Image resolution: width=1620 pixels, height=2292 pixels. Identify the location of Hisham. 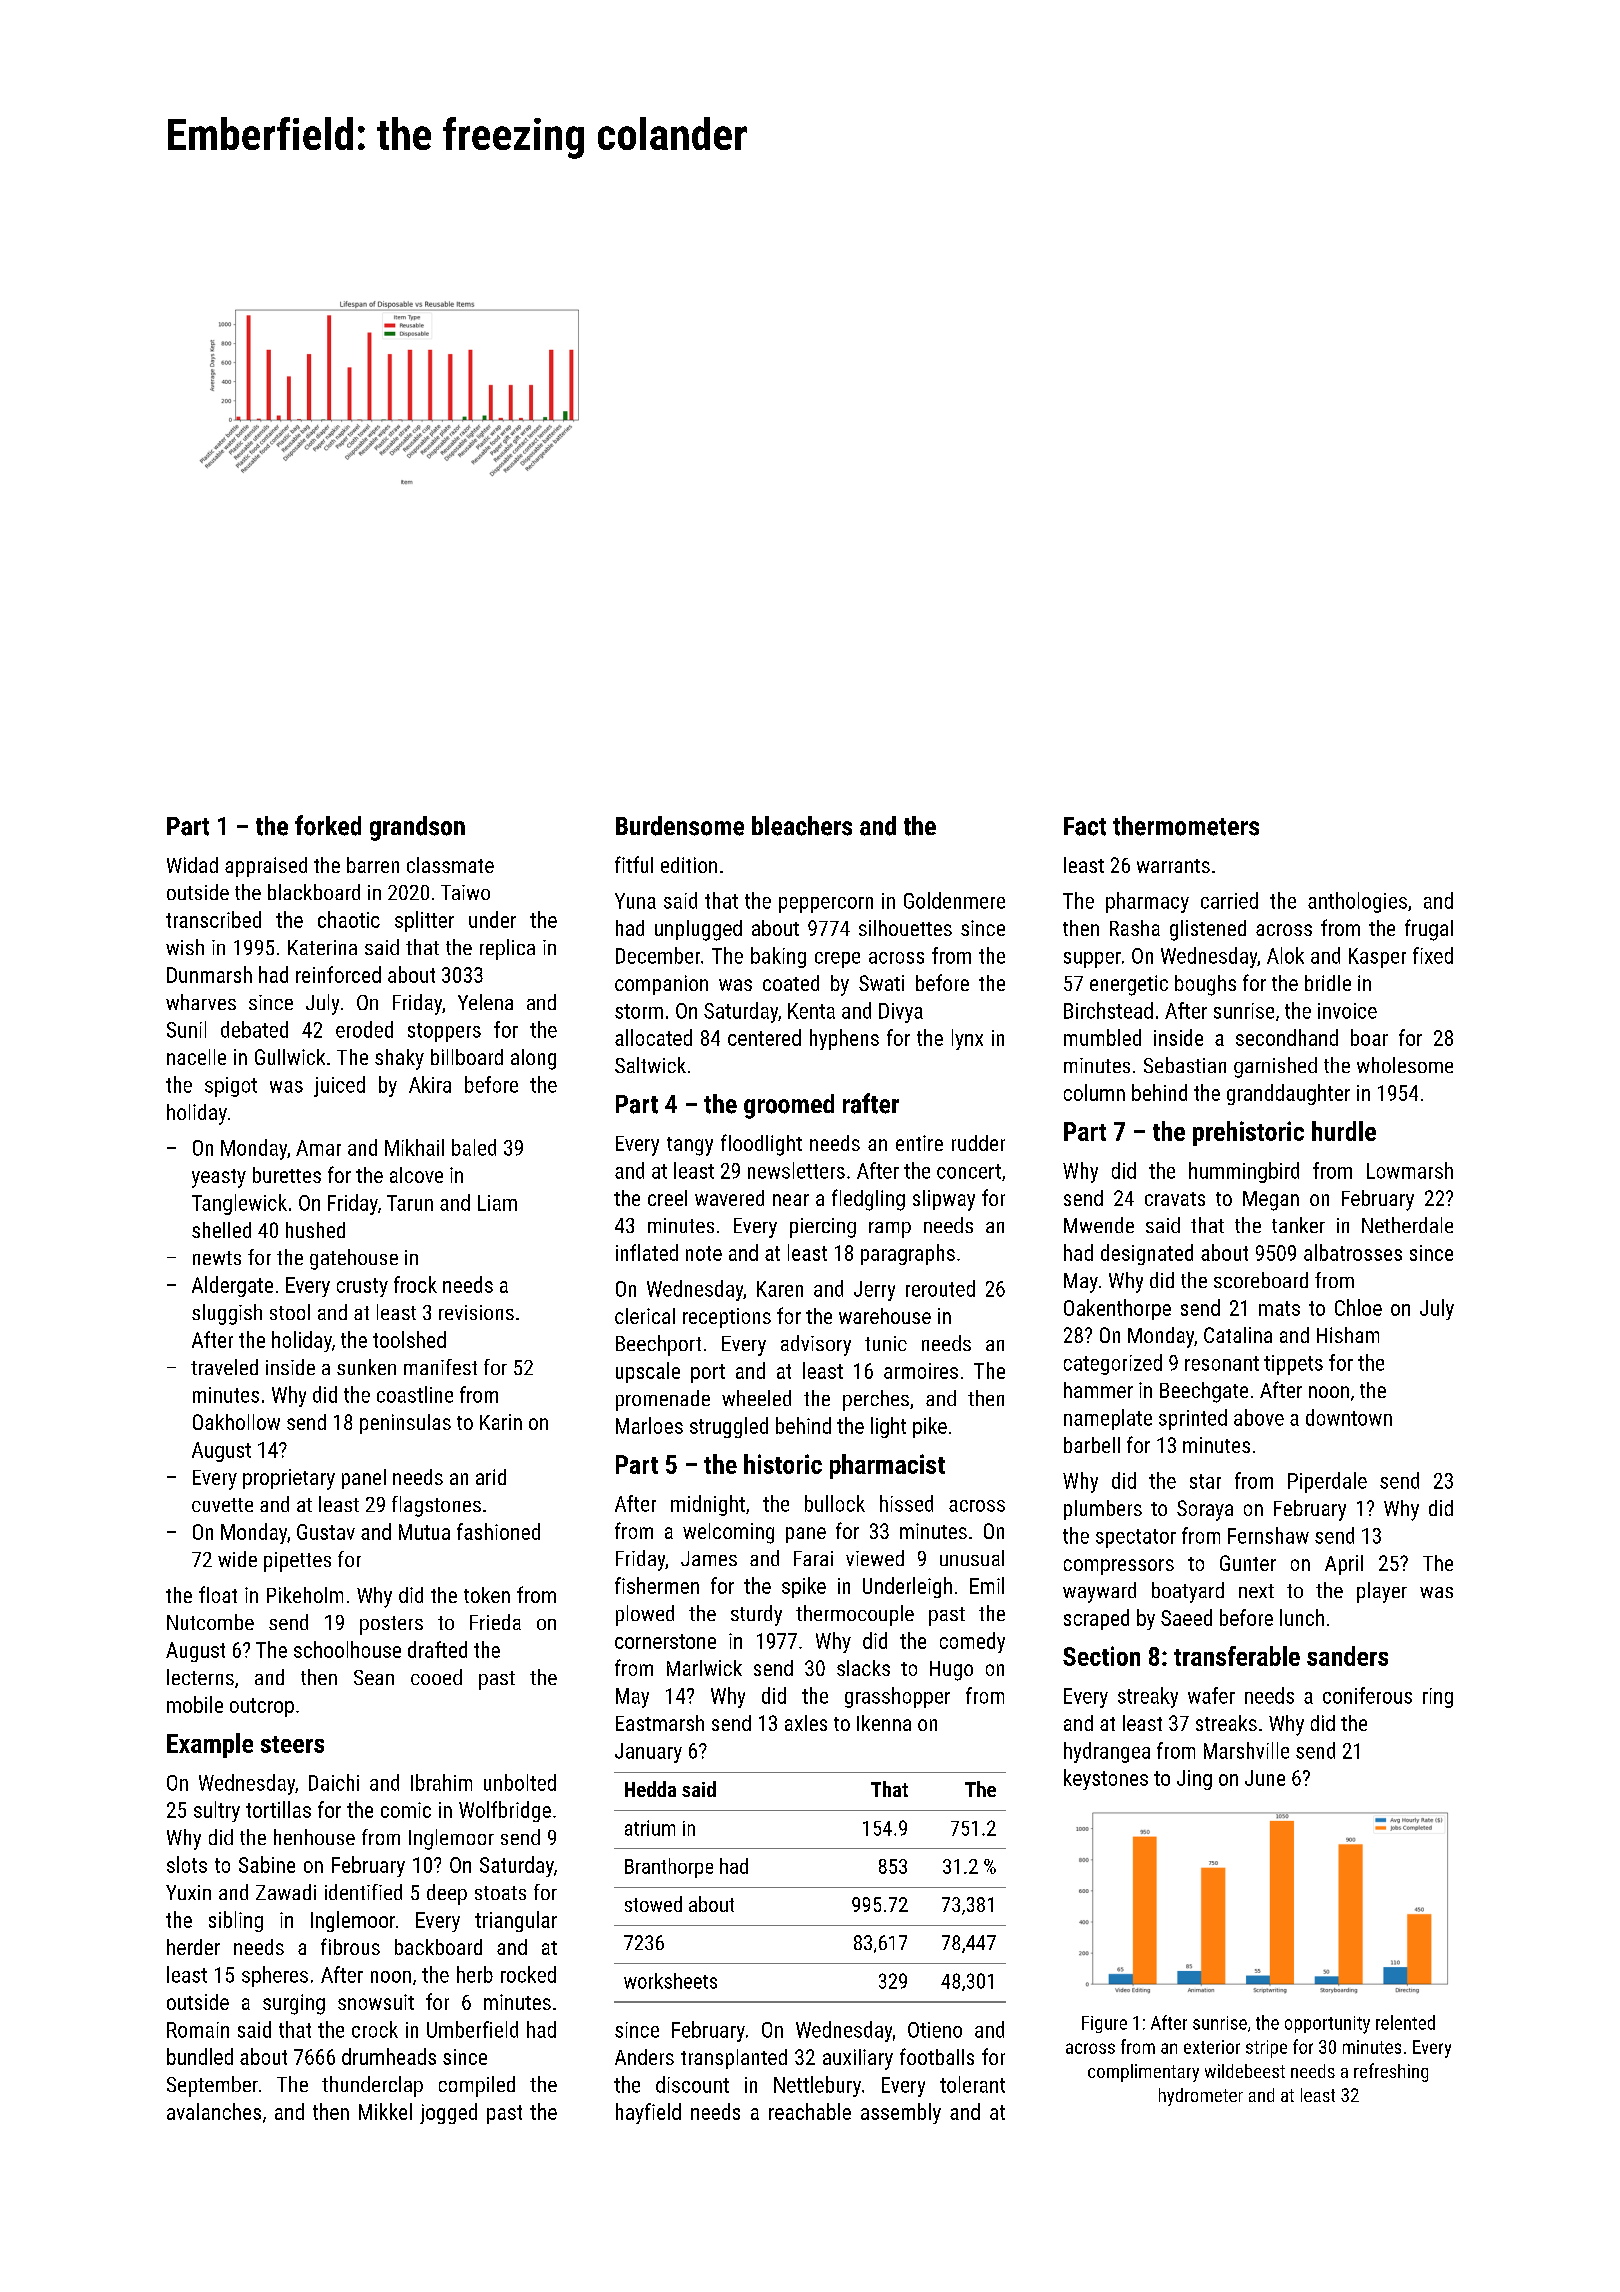
(1348, 1335).
